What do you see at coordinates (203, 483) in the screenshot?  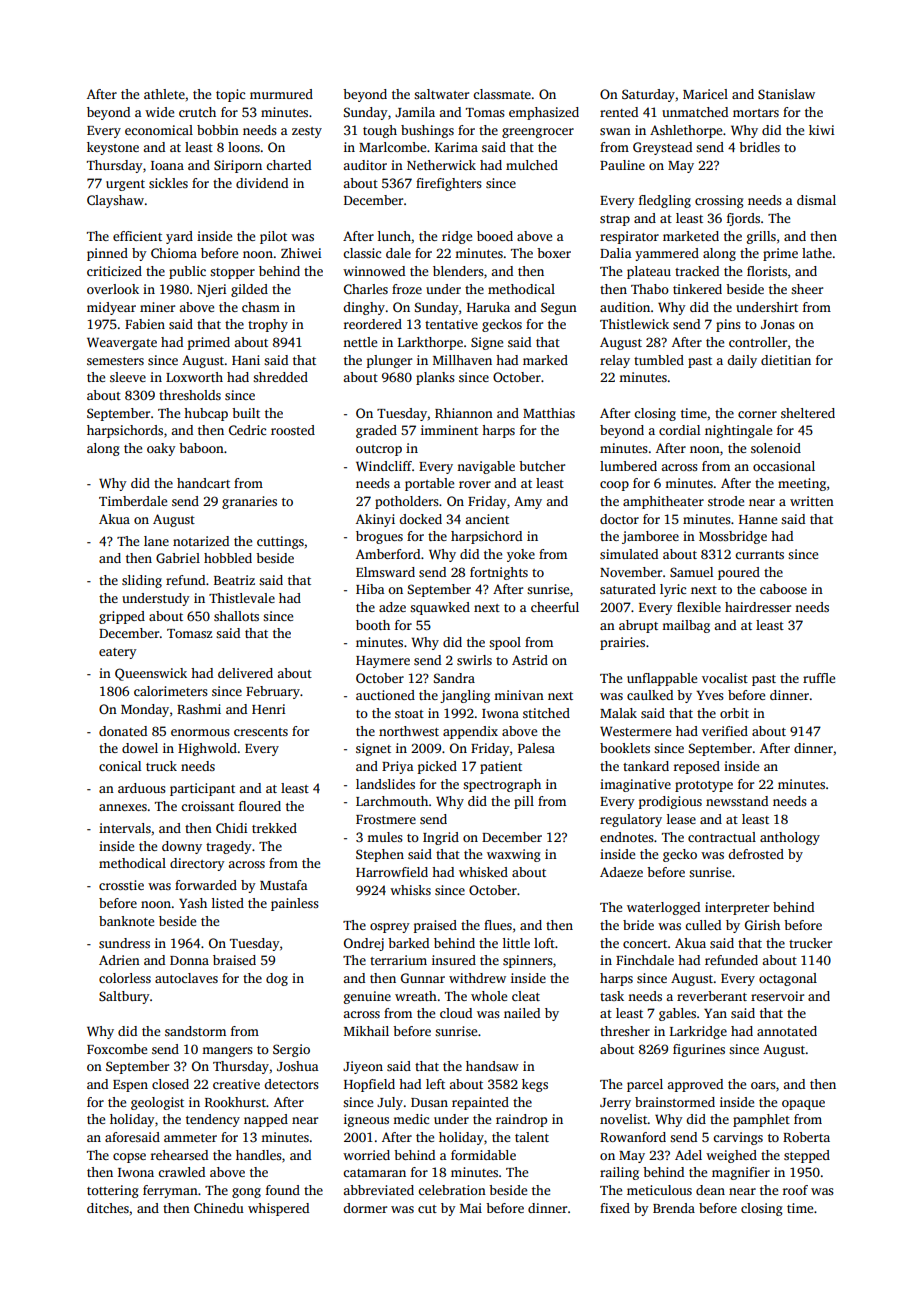 I see `handcart` at bounding box center [203, 483].
